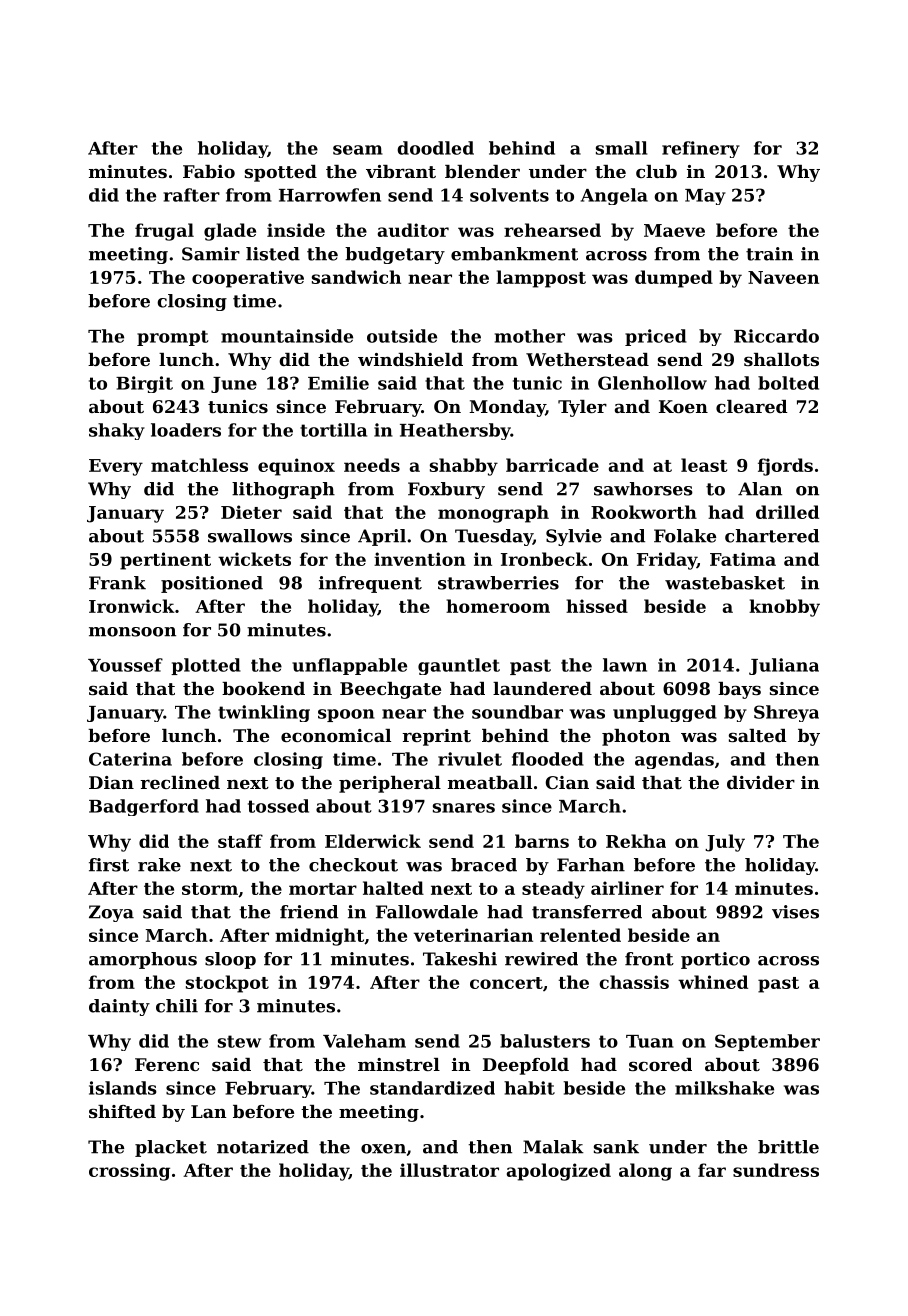 This screenshot has height=1316, width=908. I want to click on Naveen, so click(783, 277).
